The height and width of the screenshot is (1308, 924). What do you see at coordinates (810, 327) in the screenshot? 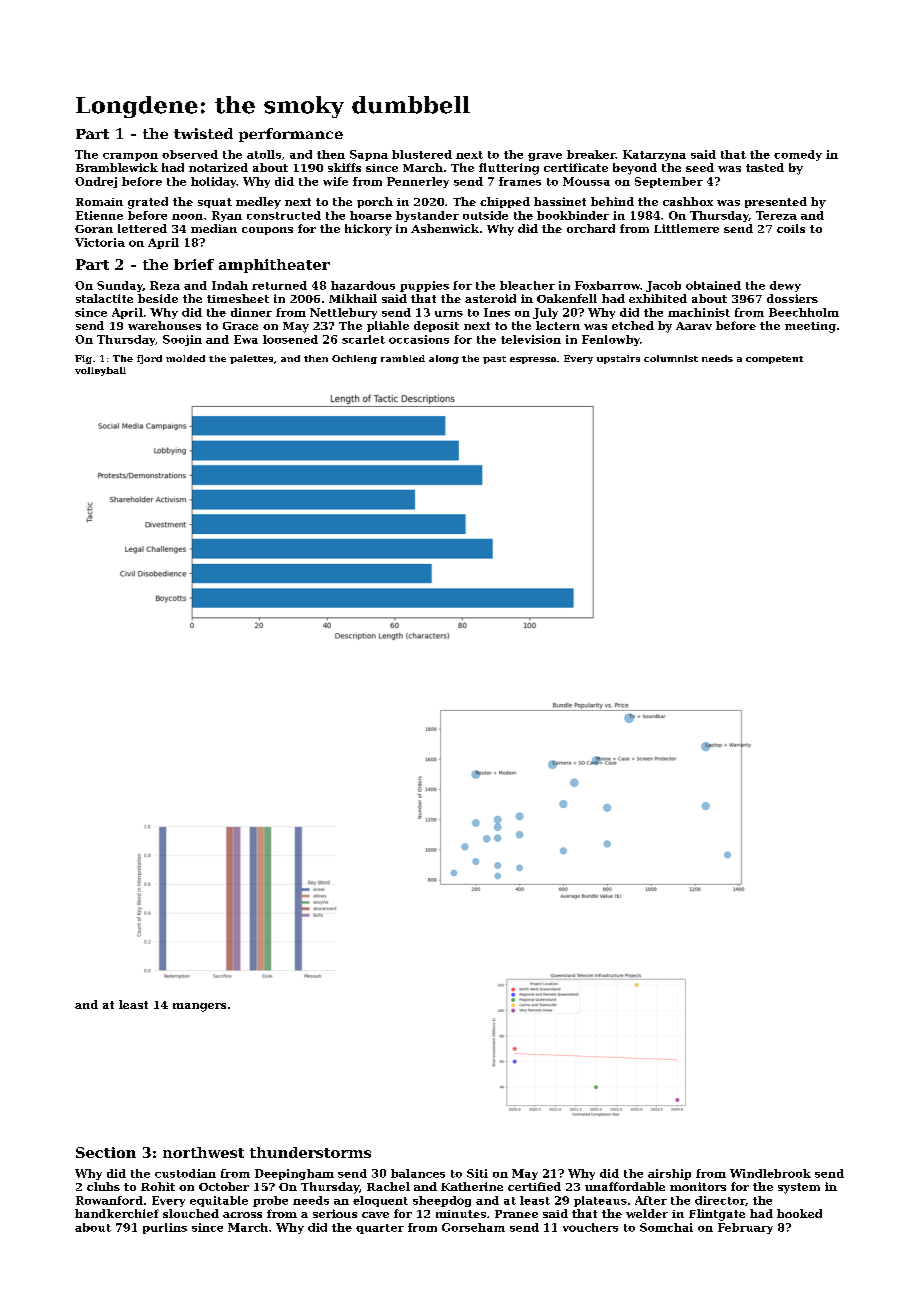
I see `meeting` at bounding box center [810, 327].
